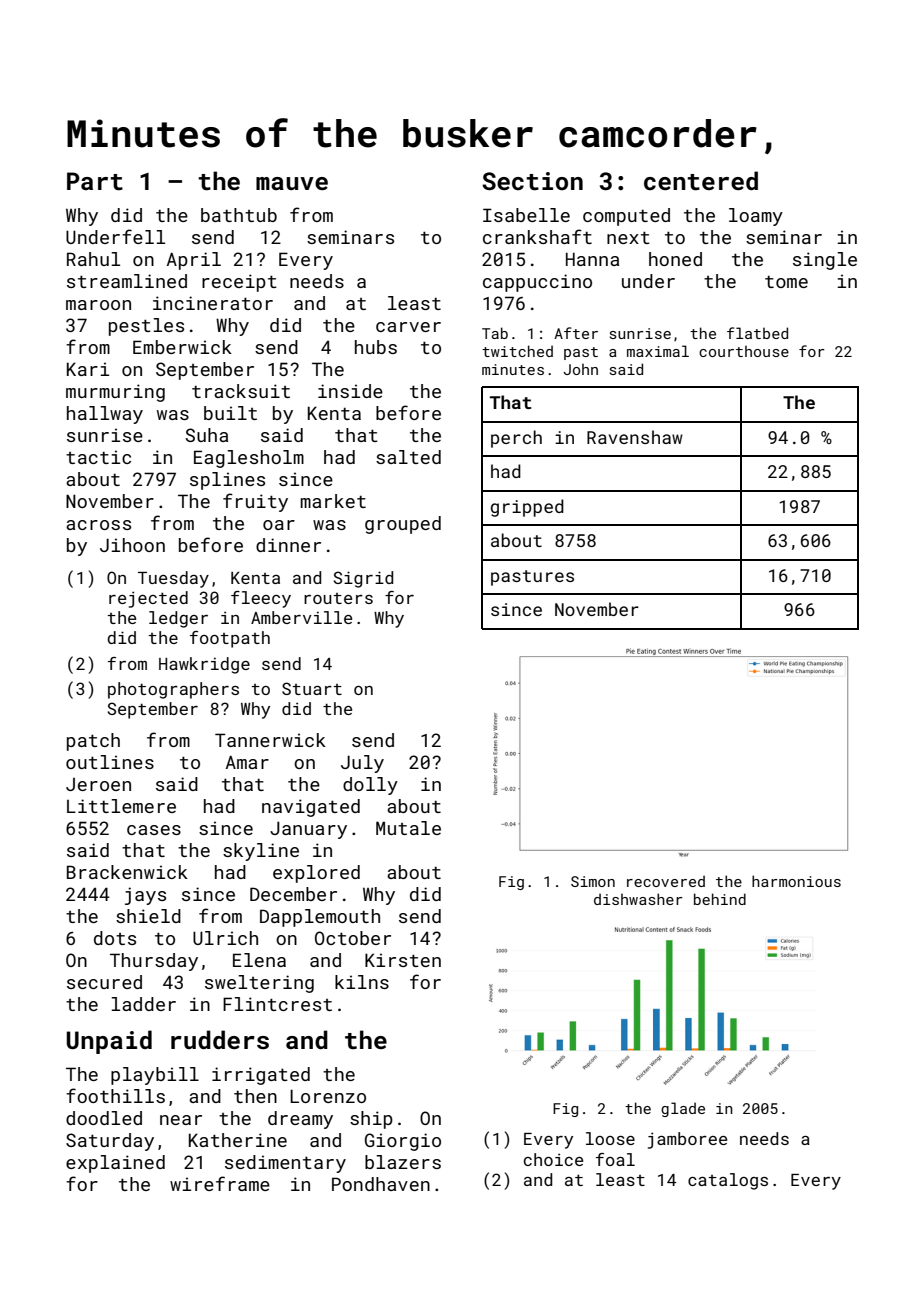 Image resolution: width=924 pixels, height=1308 pixels. I want to click on explored, so click(316, 874).
